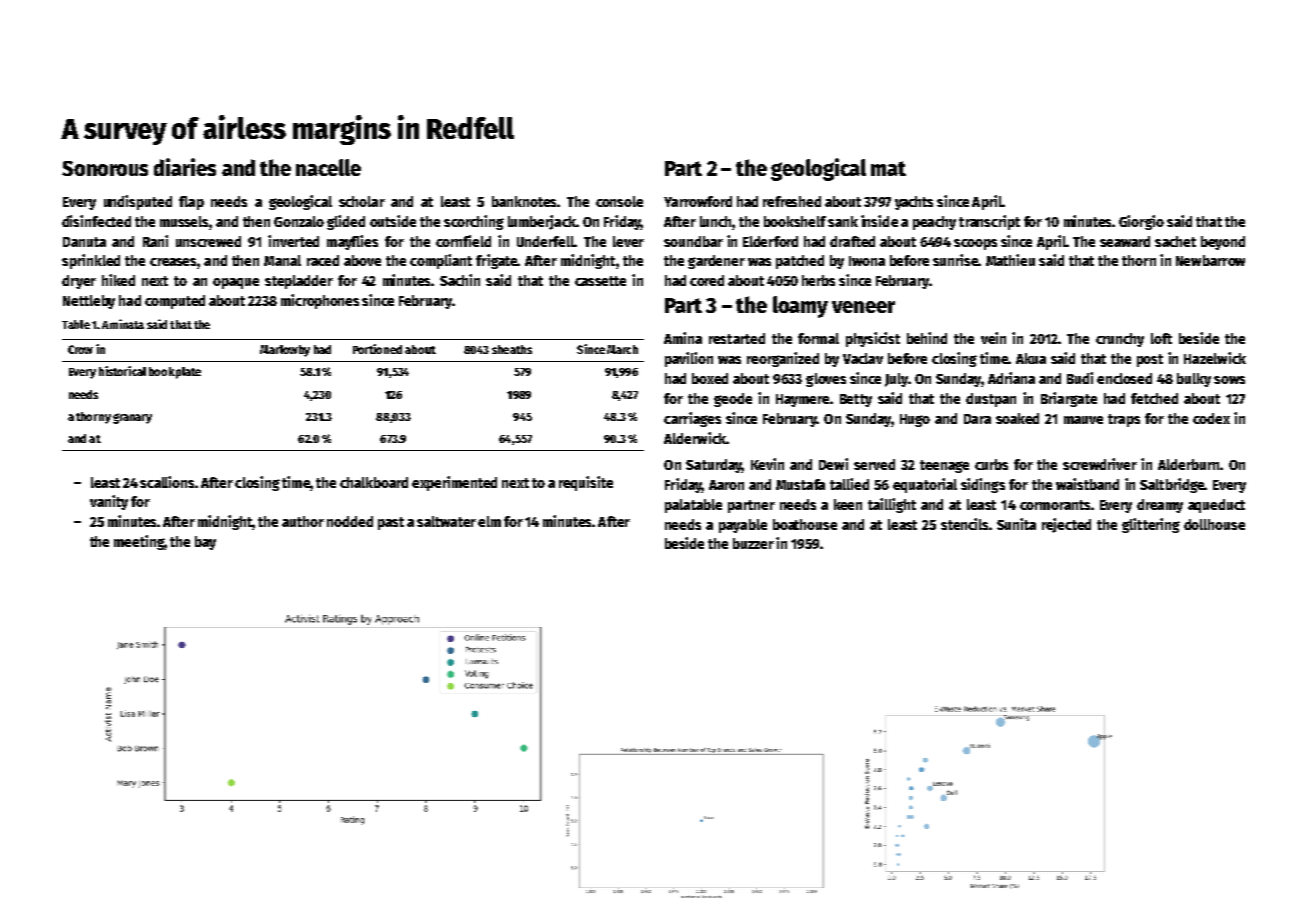 The height and width of the document is (924, 1308). I want to click on glittering, so click(1151, 525).
